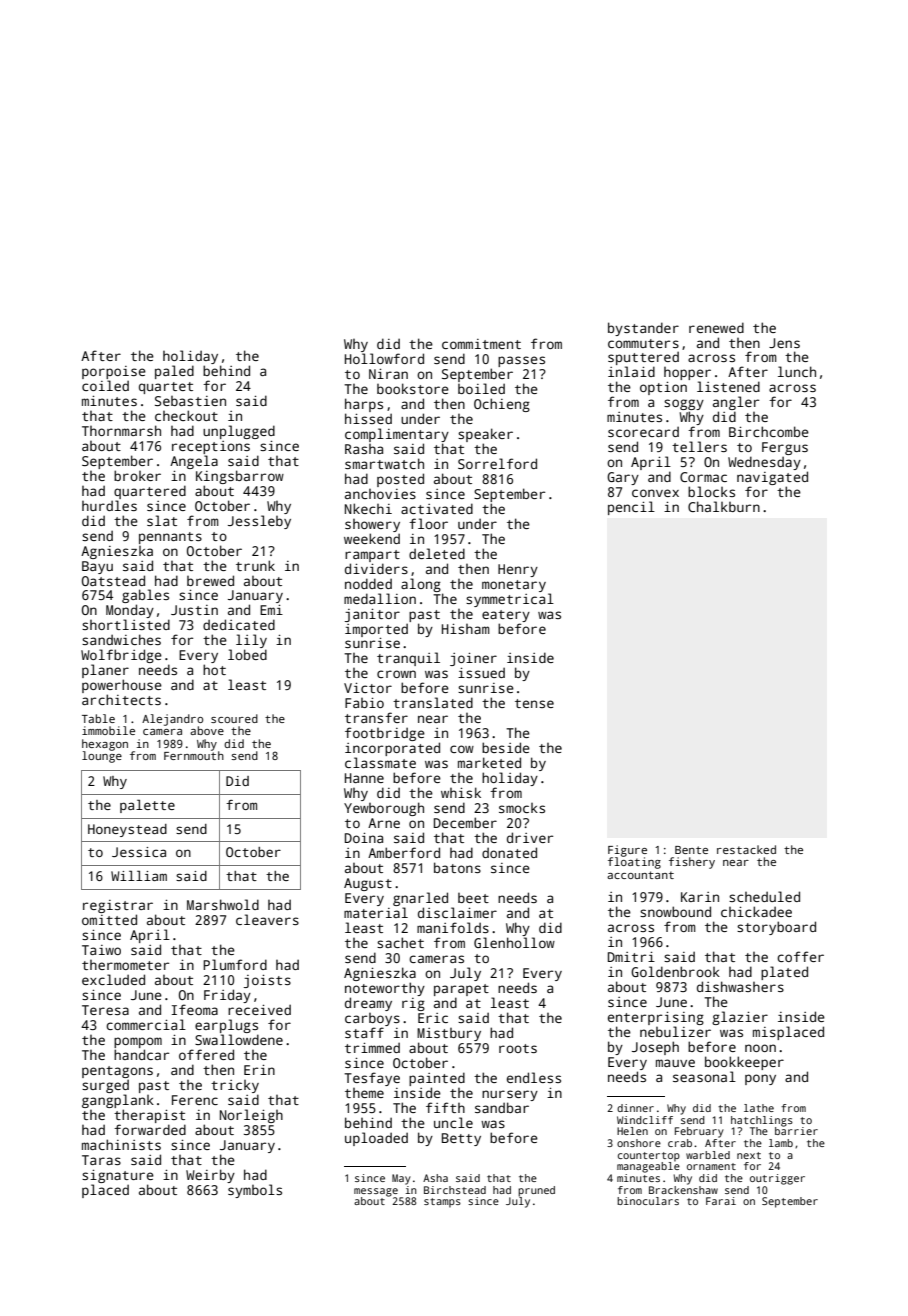  What do you see at coordinates (259, 1009) in the screenshot?
I see `received` at bounding box center [259, 1009].
